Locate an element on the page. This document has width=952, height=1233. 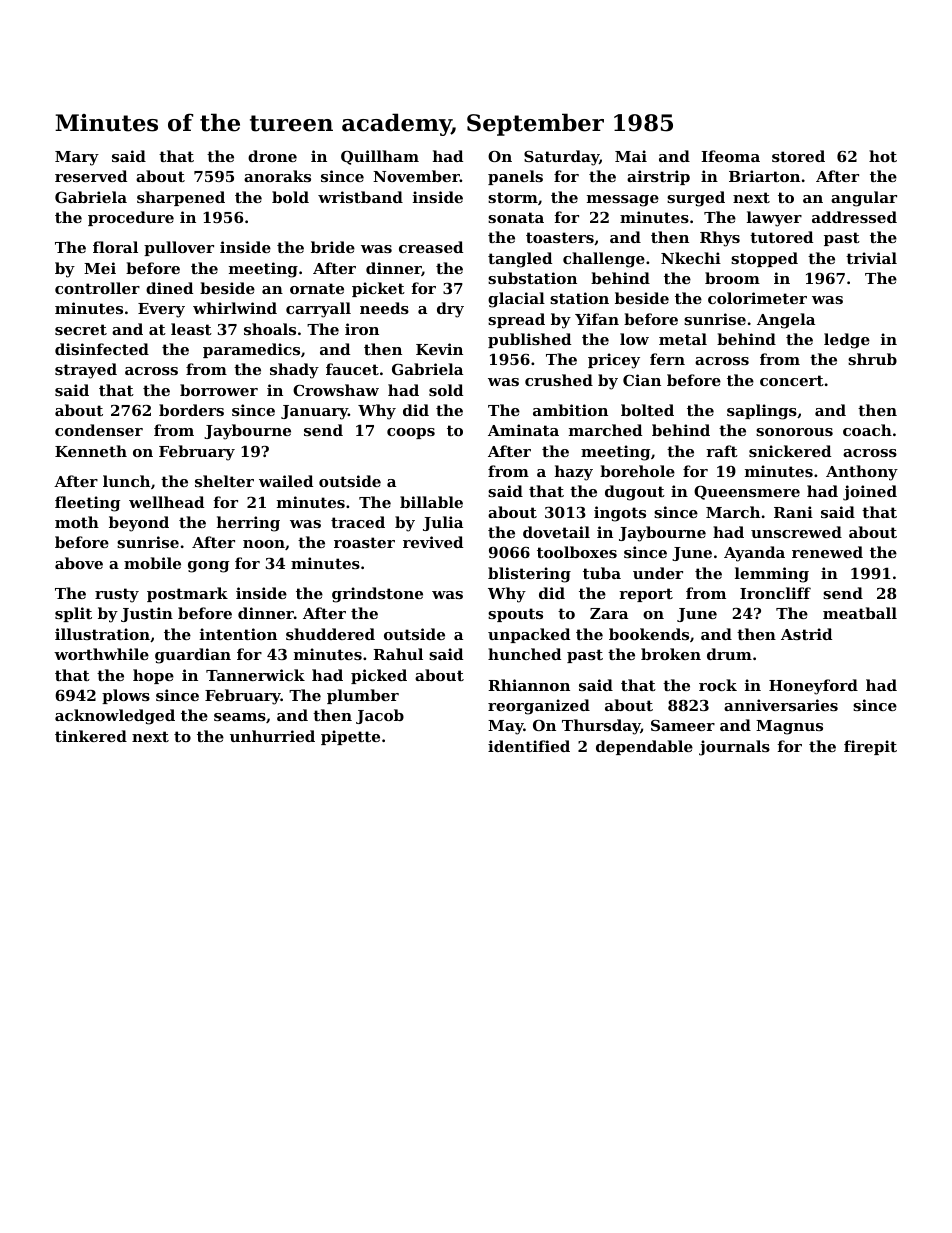
hope is located at coordinates (153, 676).
